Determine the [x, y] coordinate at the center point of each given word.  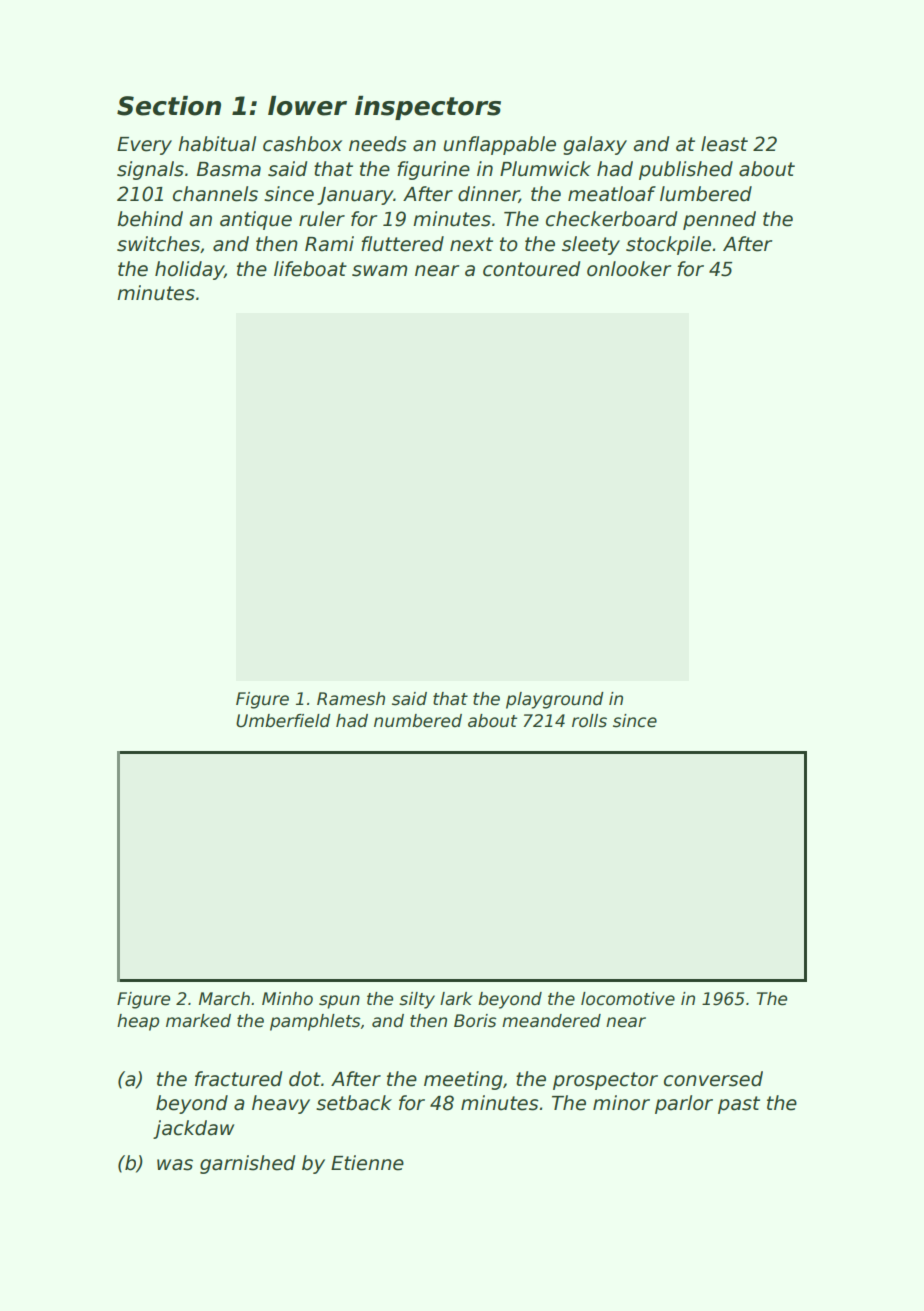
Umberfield [283, 721]
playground [555, 700]
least [724, 144]
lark [456, 999]
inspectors [428, 108]
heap [138, 1022]
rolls [589, 721]
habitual [217, 144]
